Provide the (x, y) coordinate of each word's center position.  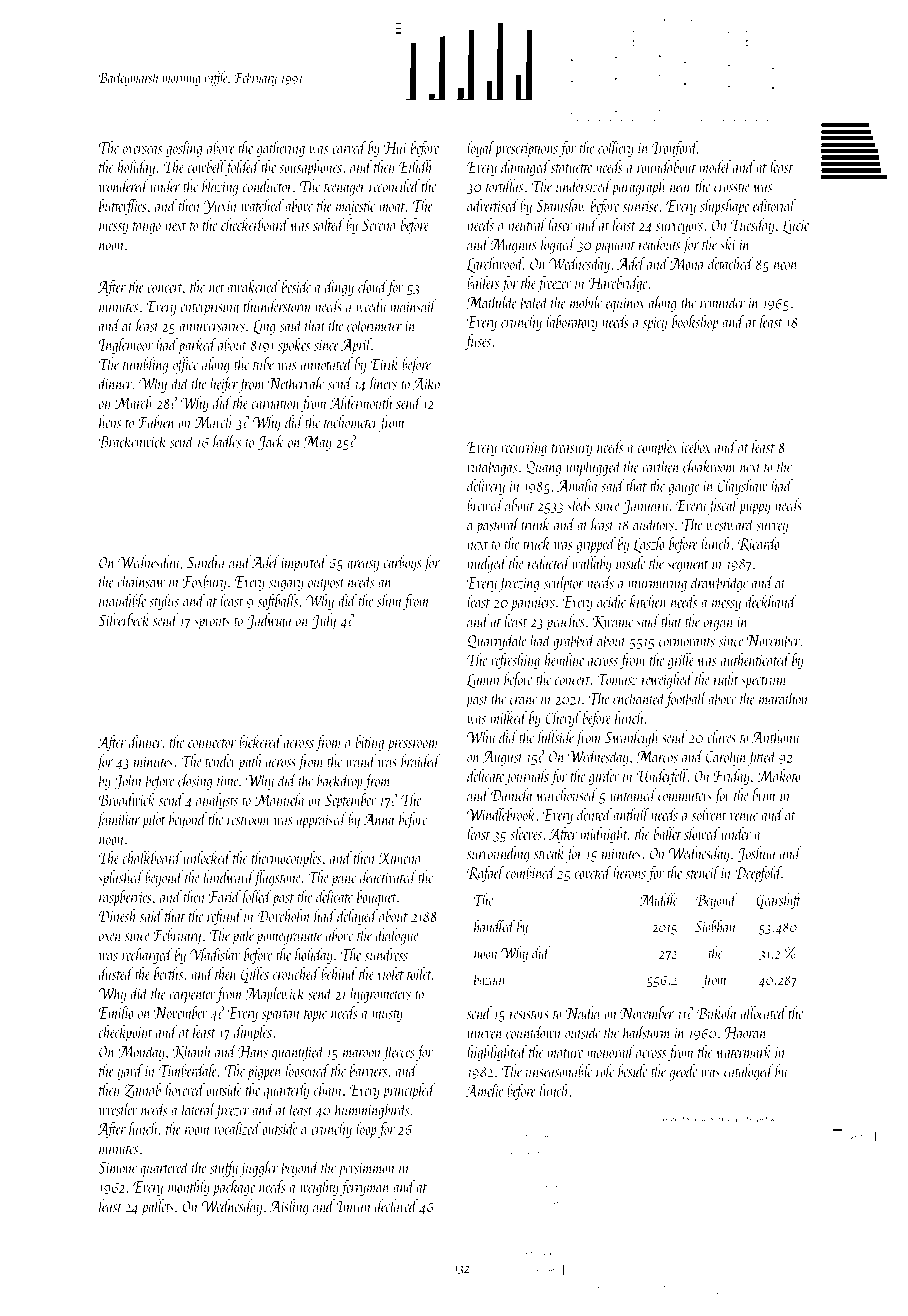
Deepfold (758, 874)
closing (195, 782)
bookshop (695, 323)
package (234, 1188)
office (185, 365)
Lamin (483, 681)
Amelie (485, 1090)
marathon (783, 698)
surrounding (498, 854)
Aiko (426, 383)
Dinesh (117, 915)
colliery (616, 149)
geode (683, 1072)
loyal (481, 149)
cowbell (206, 166)
